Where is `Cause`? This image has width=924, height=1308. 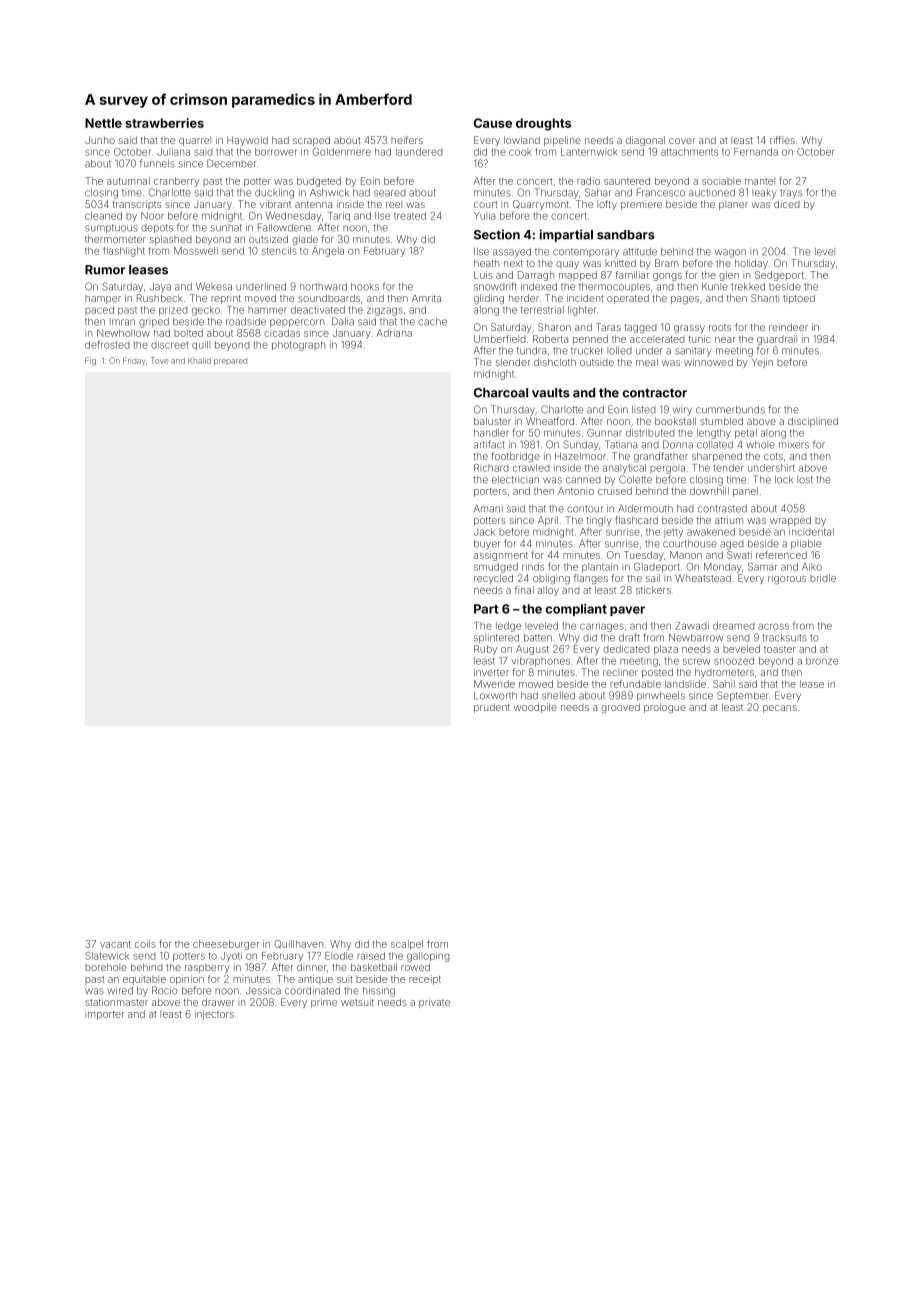
Cause is located at coordinates (493, 123).
